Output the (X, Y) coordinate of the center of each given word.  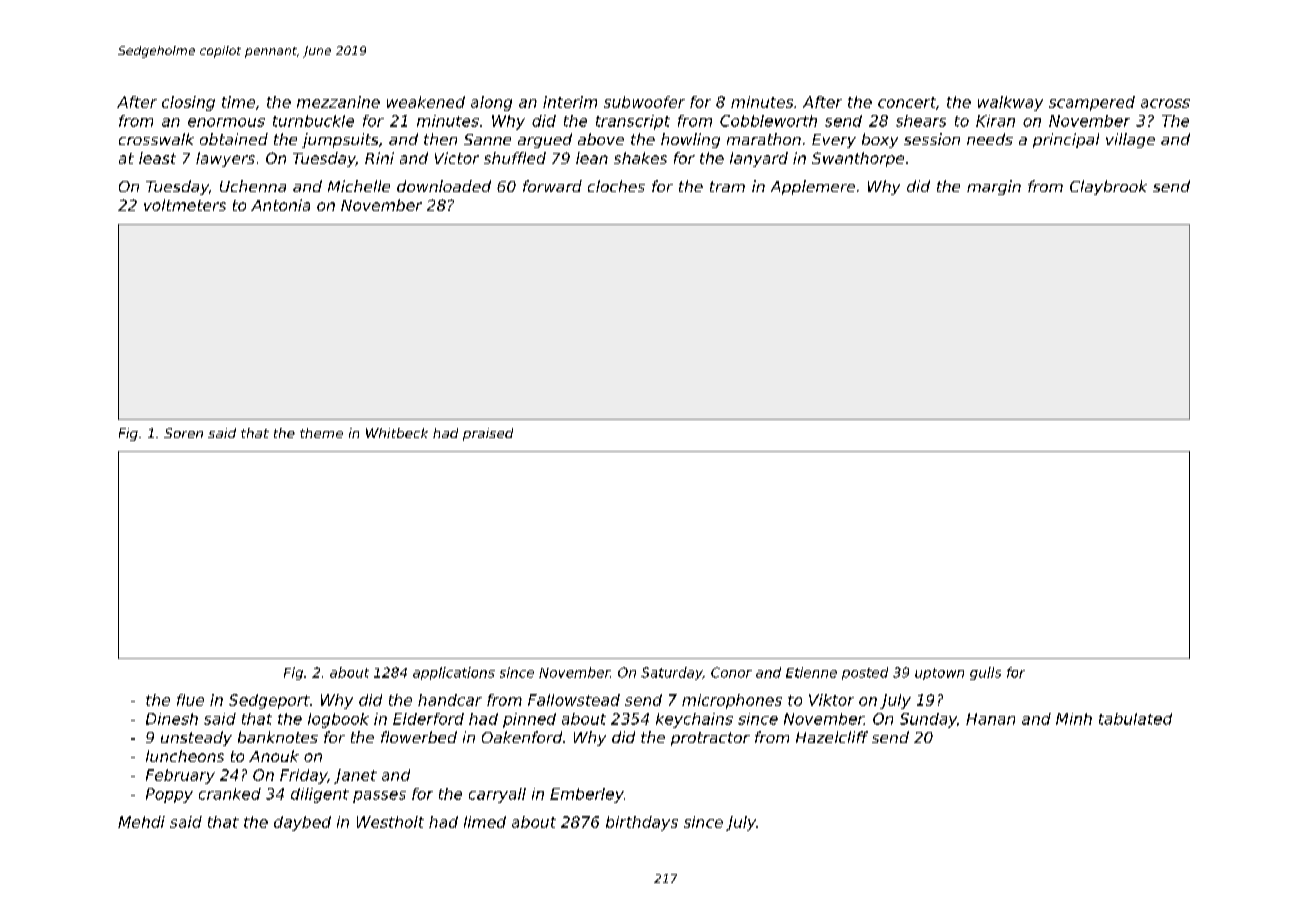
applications (454, 673)
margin (994, 187)
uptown (939, 674)
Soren (183, 433)
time (238, 102)
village (1130, 140)
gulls (985, 673)
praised (488, 434)
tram (727, 186)
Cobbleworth (768, 121)
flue (190, 700)
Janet (355, 776)
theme (321, 433)
